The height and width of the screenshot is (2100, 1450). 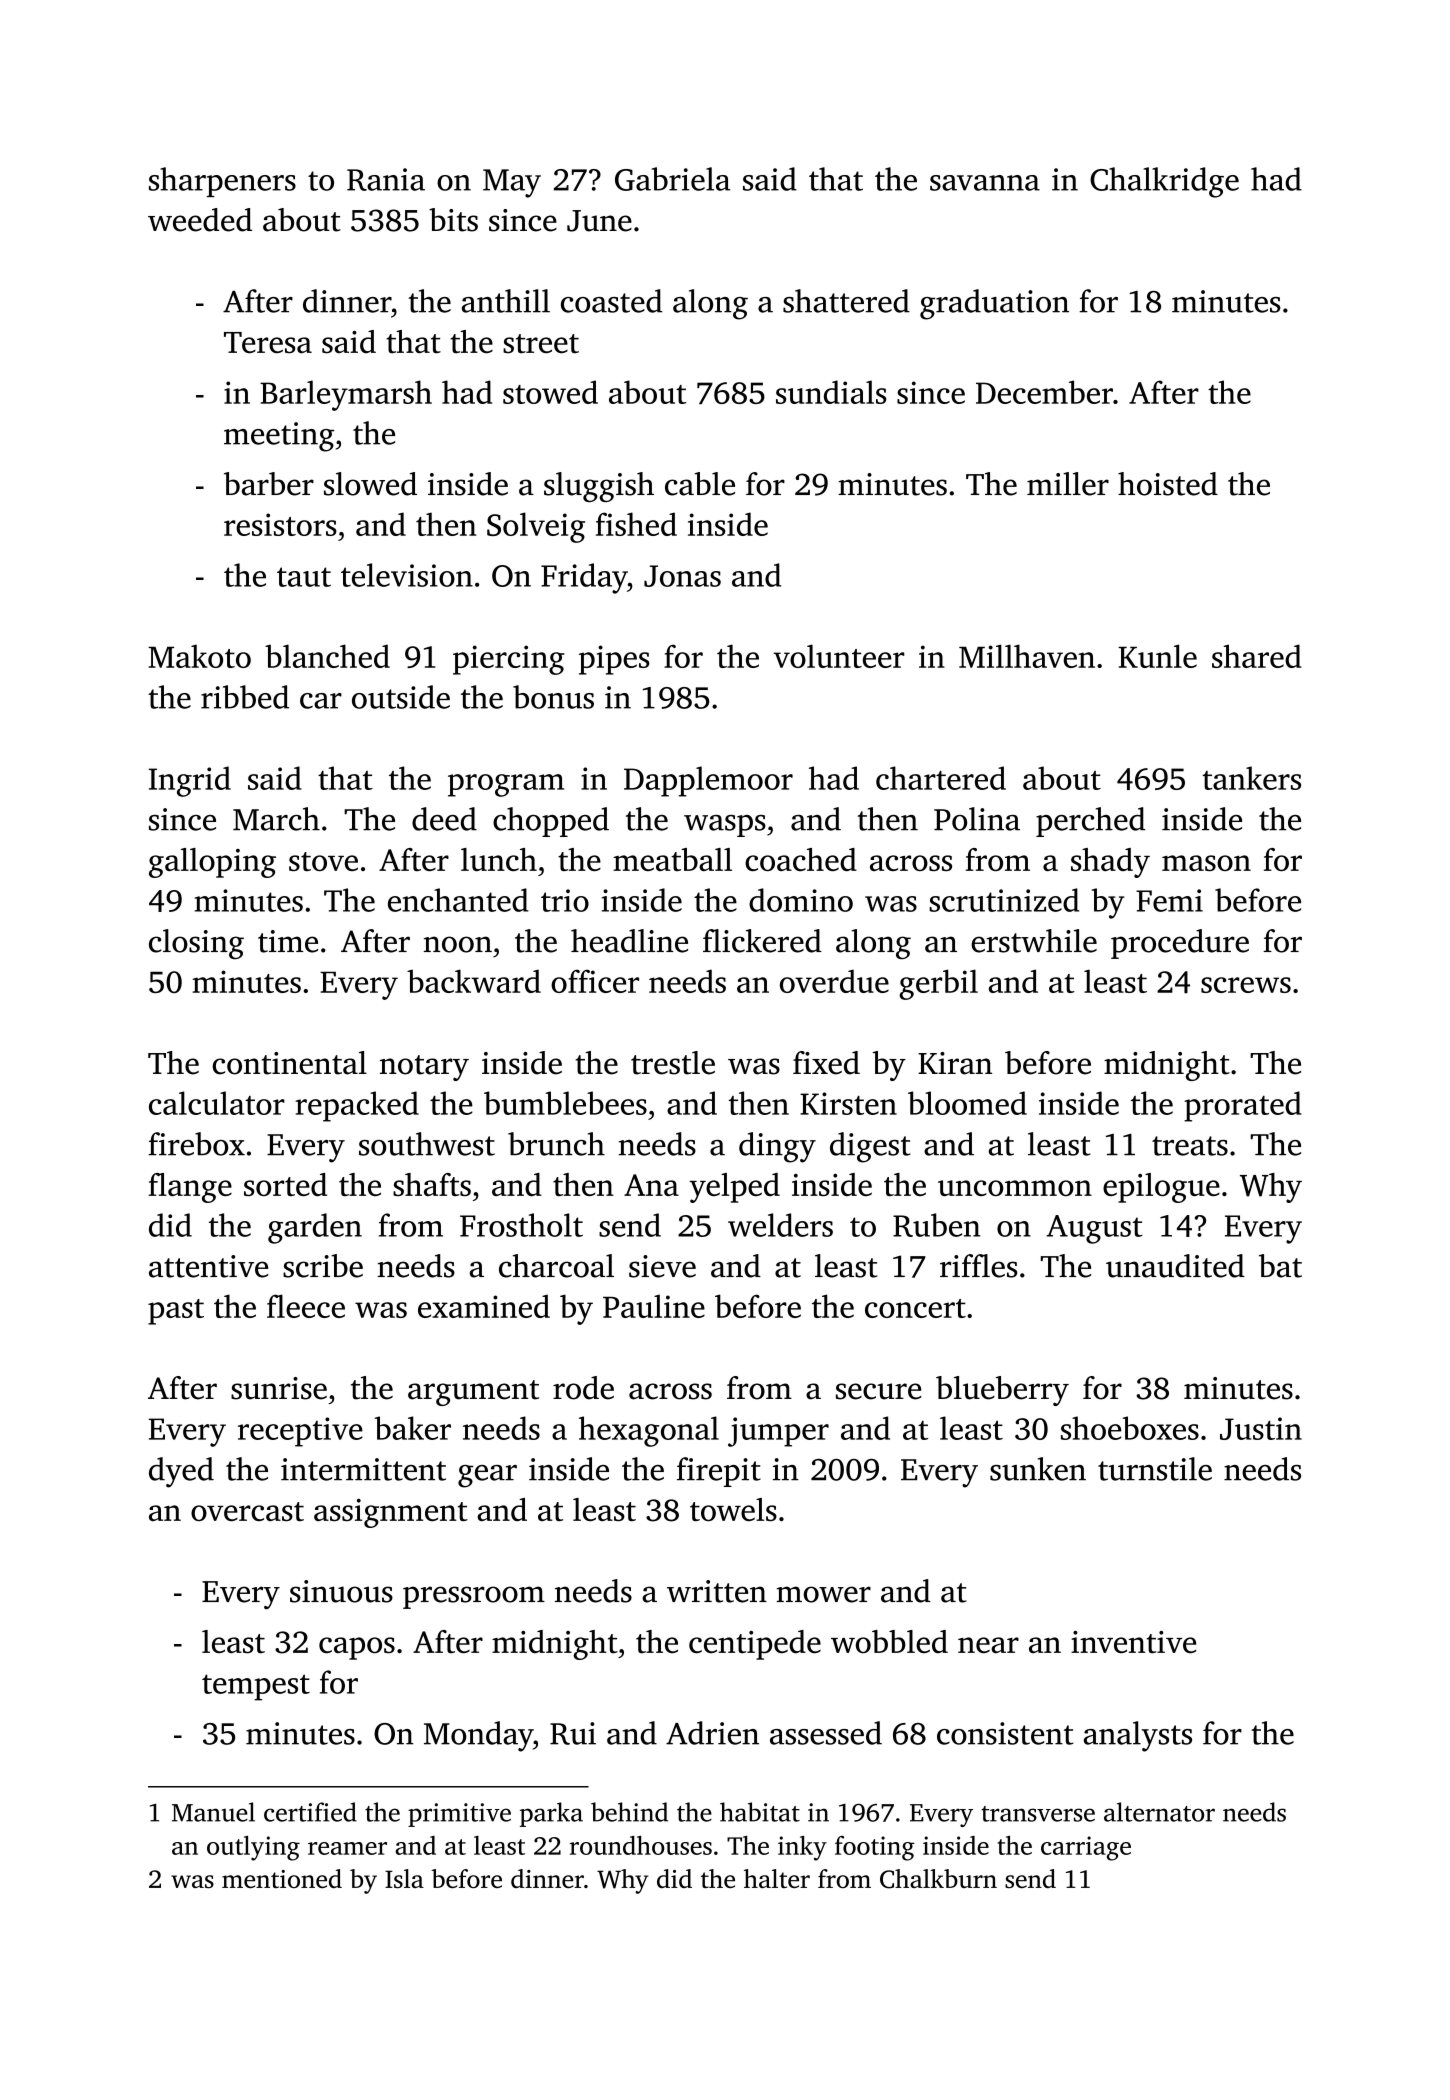 What do you see at coordinates (1164, 182) in the screenshot?
I see `Chalkridge` at bounding box center [1164, 182].
